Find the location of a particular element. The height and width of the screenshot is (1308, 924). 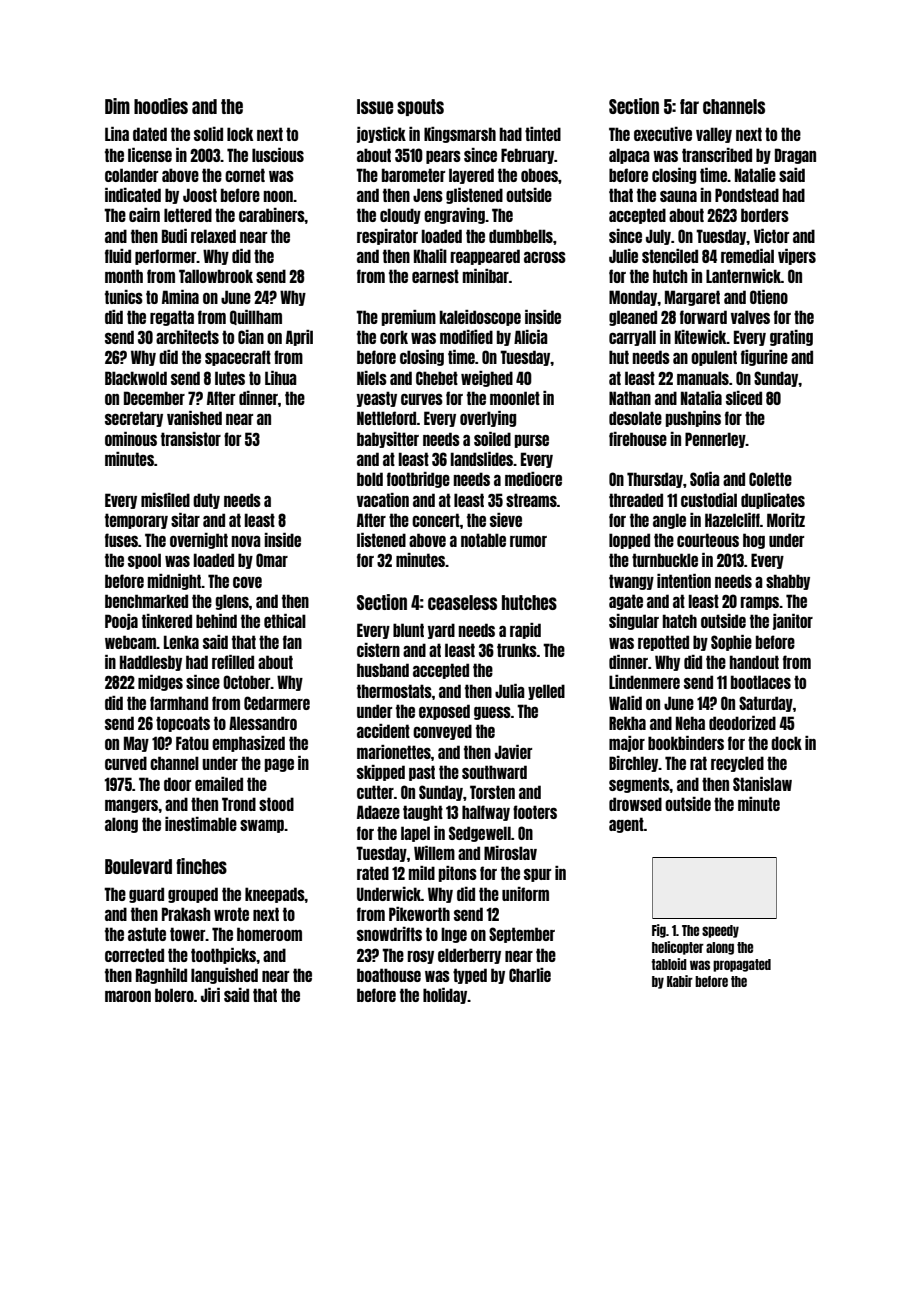

corrected is located at coordinates (134, 955).
